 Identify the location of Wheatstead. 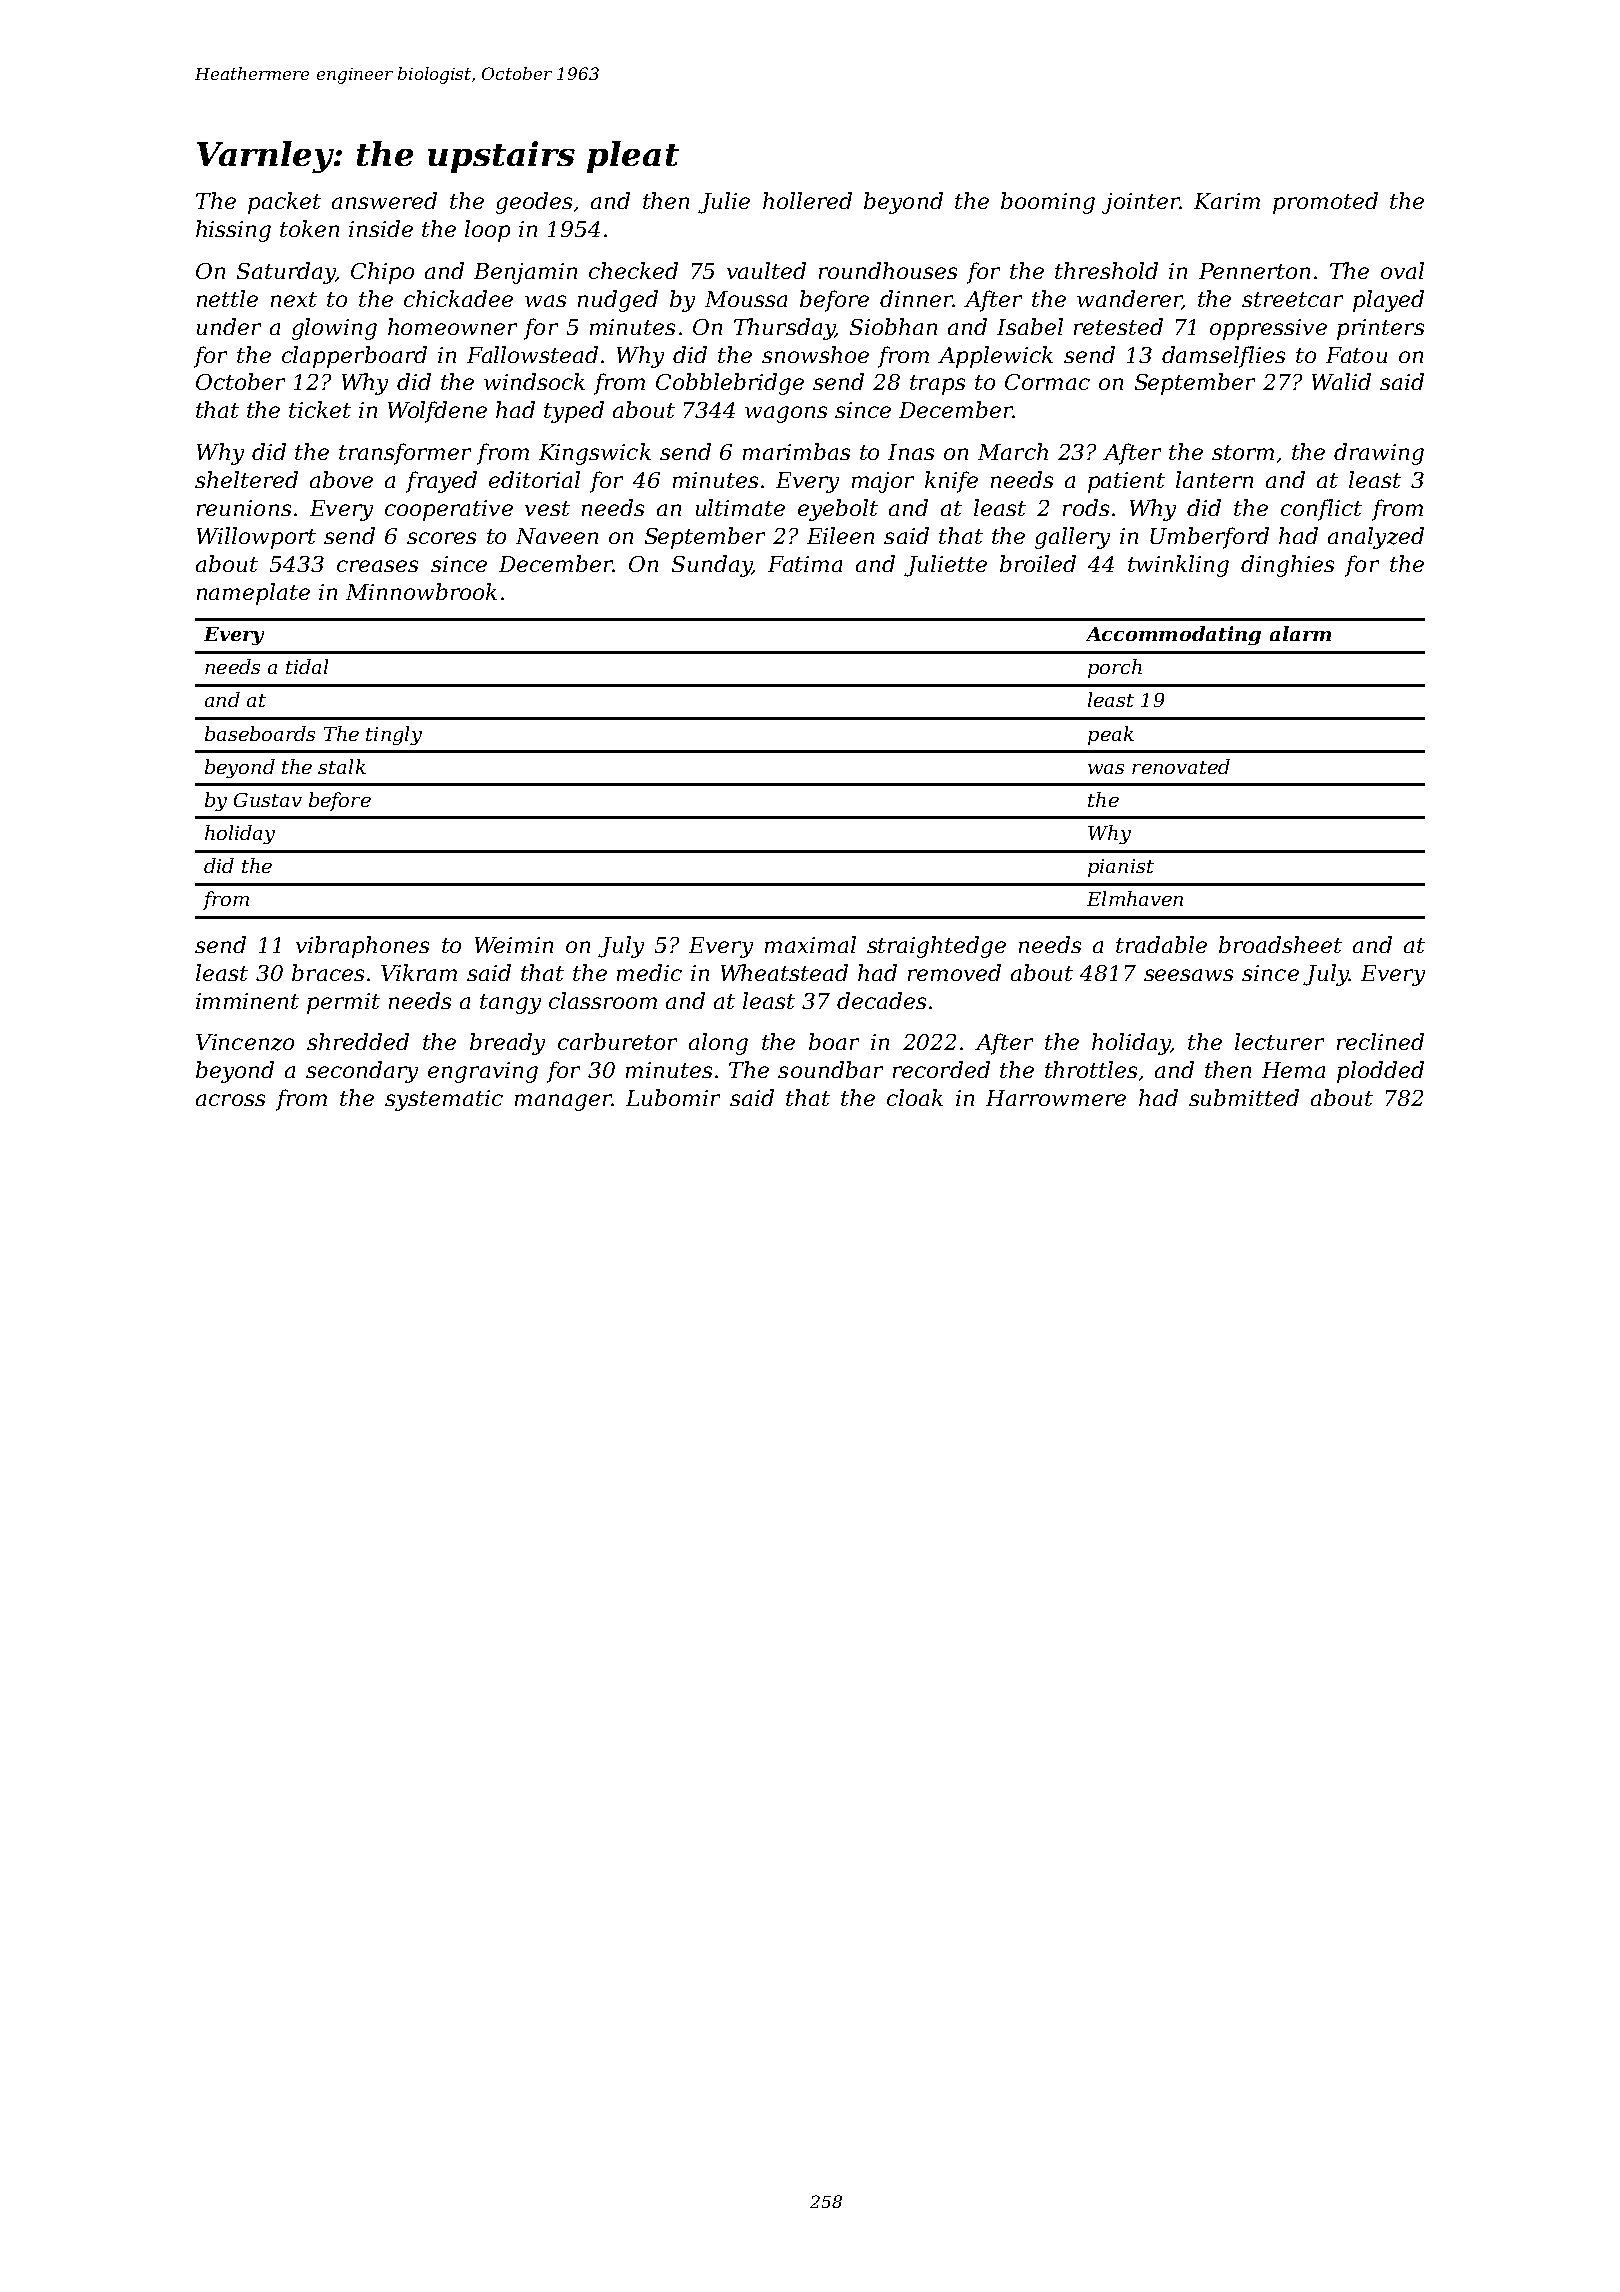
(784, 972).
